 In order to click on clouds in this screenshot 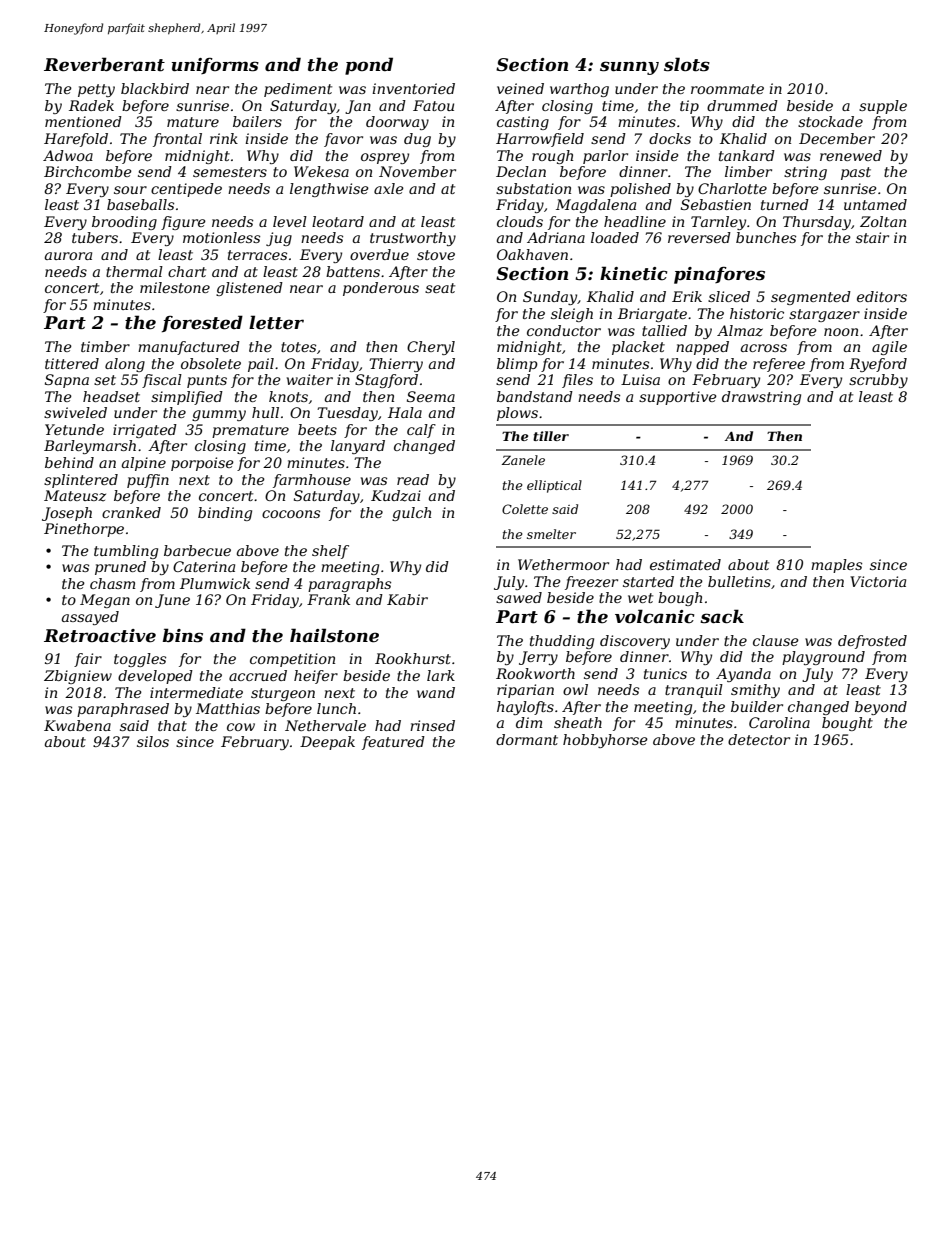, I will do `click(520, 221)`.
